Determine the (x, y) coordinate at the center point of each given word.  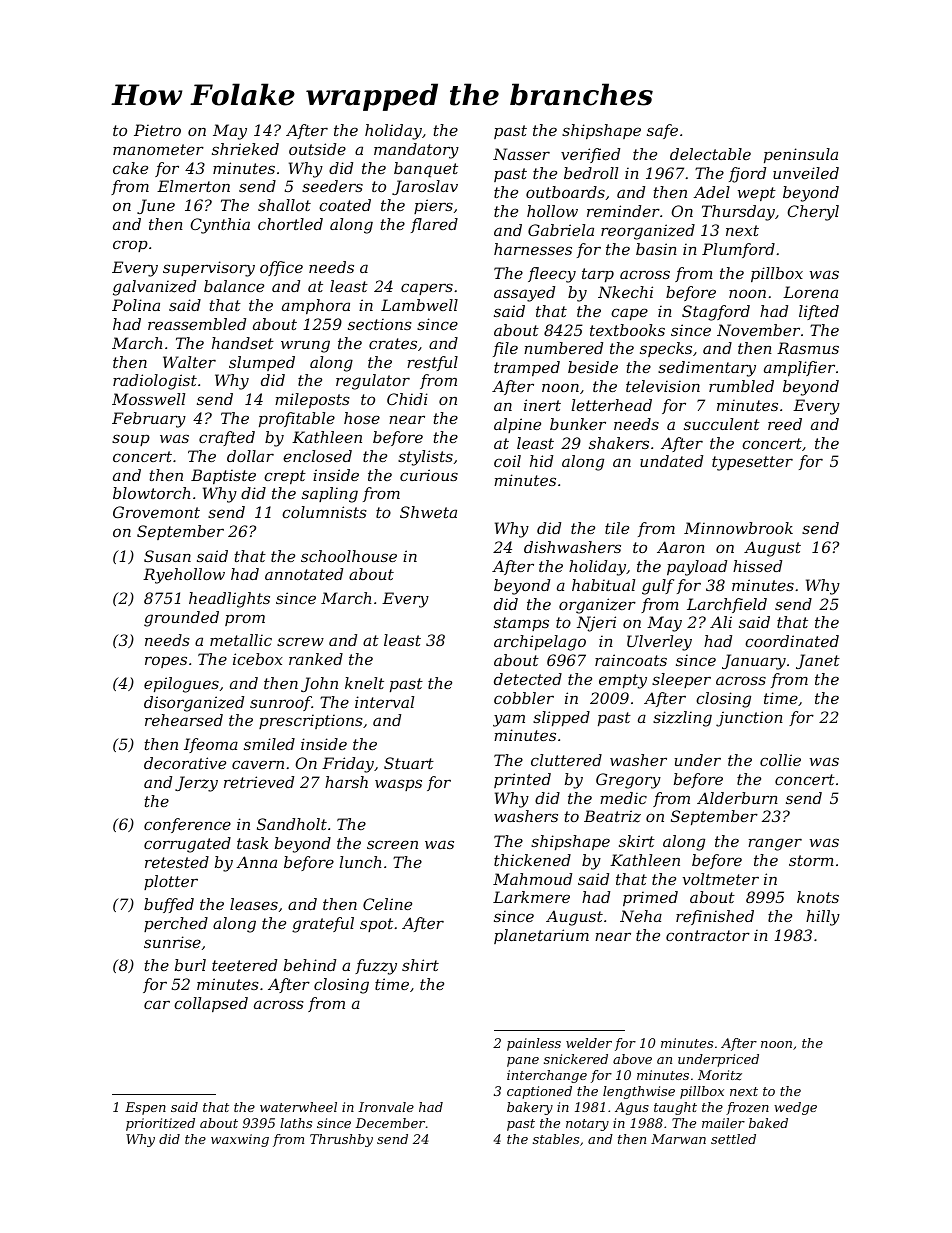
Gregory (628, 781)
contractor (708, 935)
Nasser (521, 154)
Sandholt (292, 824)
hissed (757, 566)
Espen (145, 1108)
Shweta (428, 512)
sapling (330, 495)
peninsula (801, 155)
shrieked (245, 149)
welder (589, 1043)
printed (522, 780)
